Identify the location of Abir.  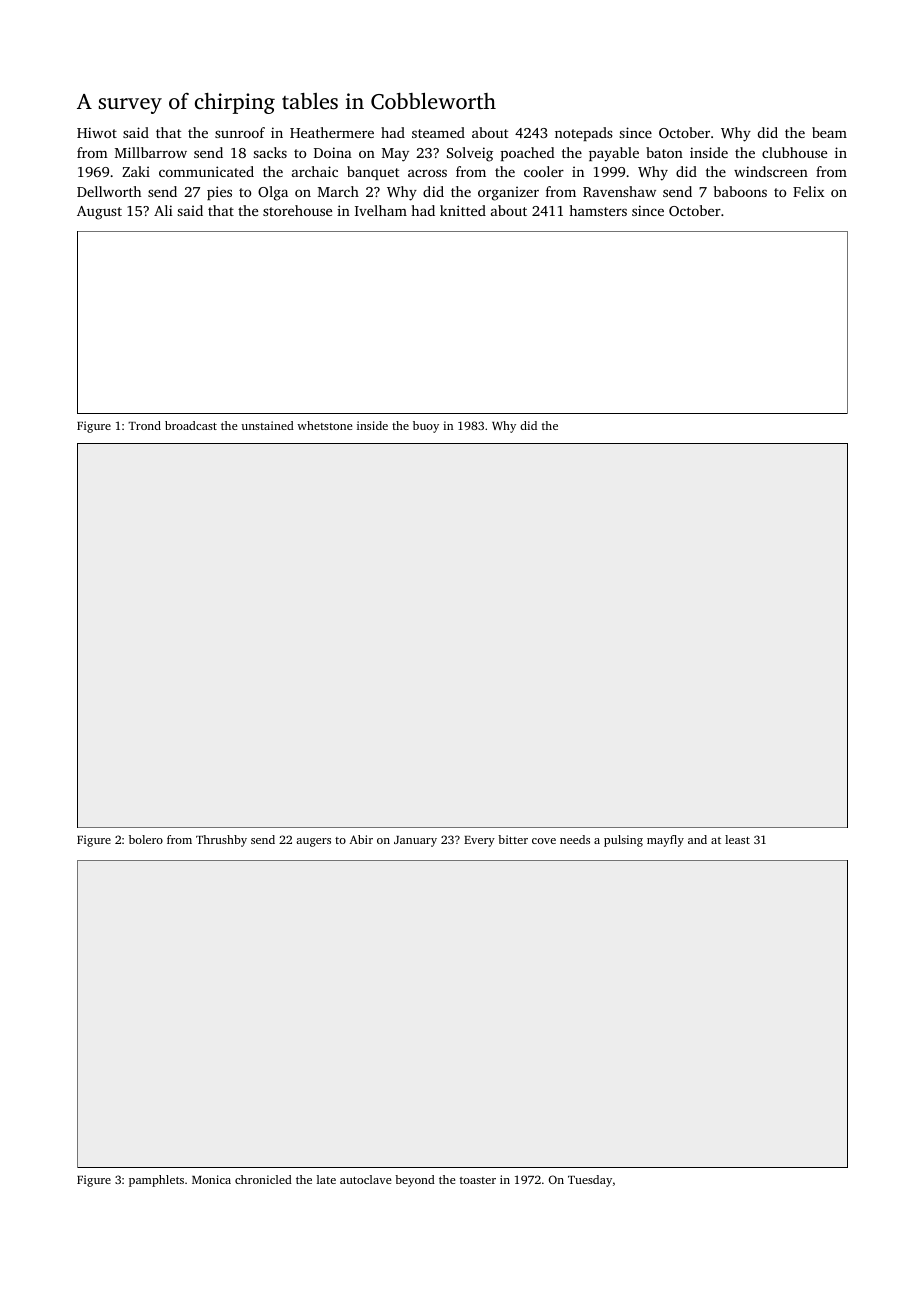
(361, 839).
